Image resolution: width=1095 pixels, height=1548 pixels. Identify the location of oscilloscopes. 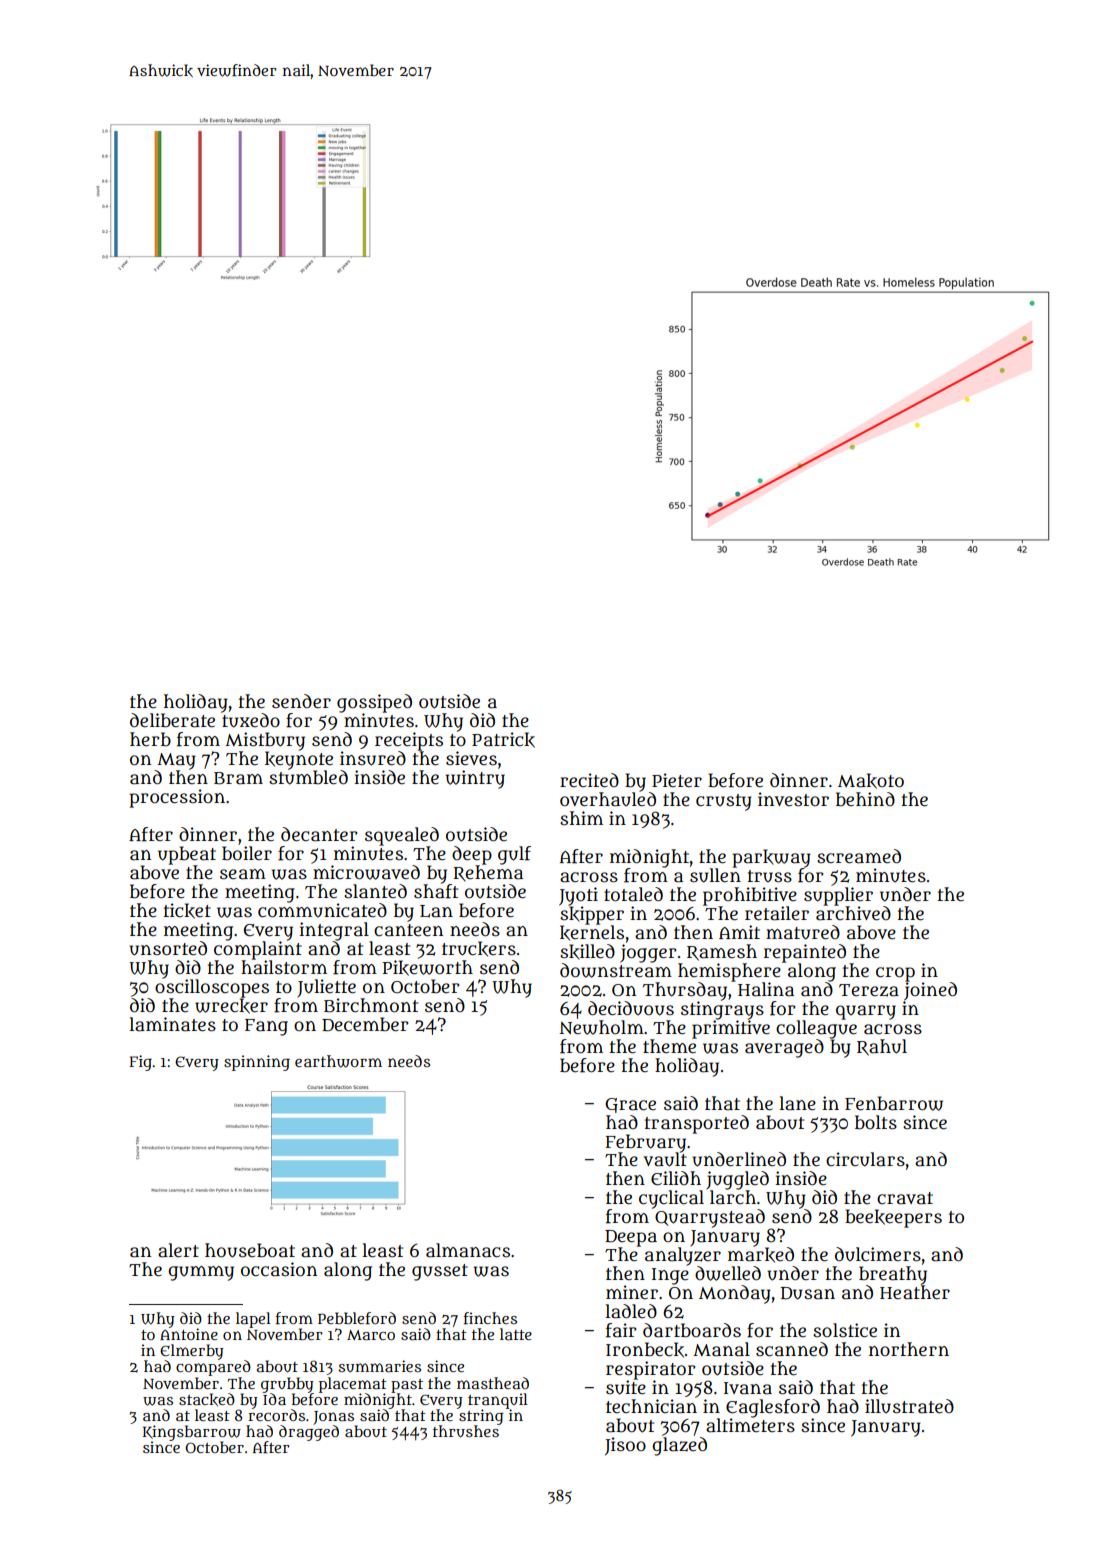
(212, 988).
